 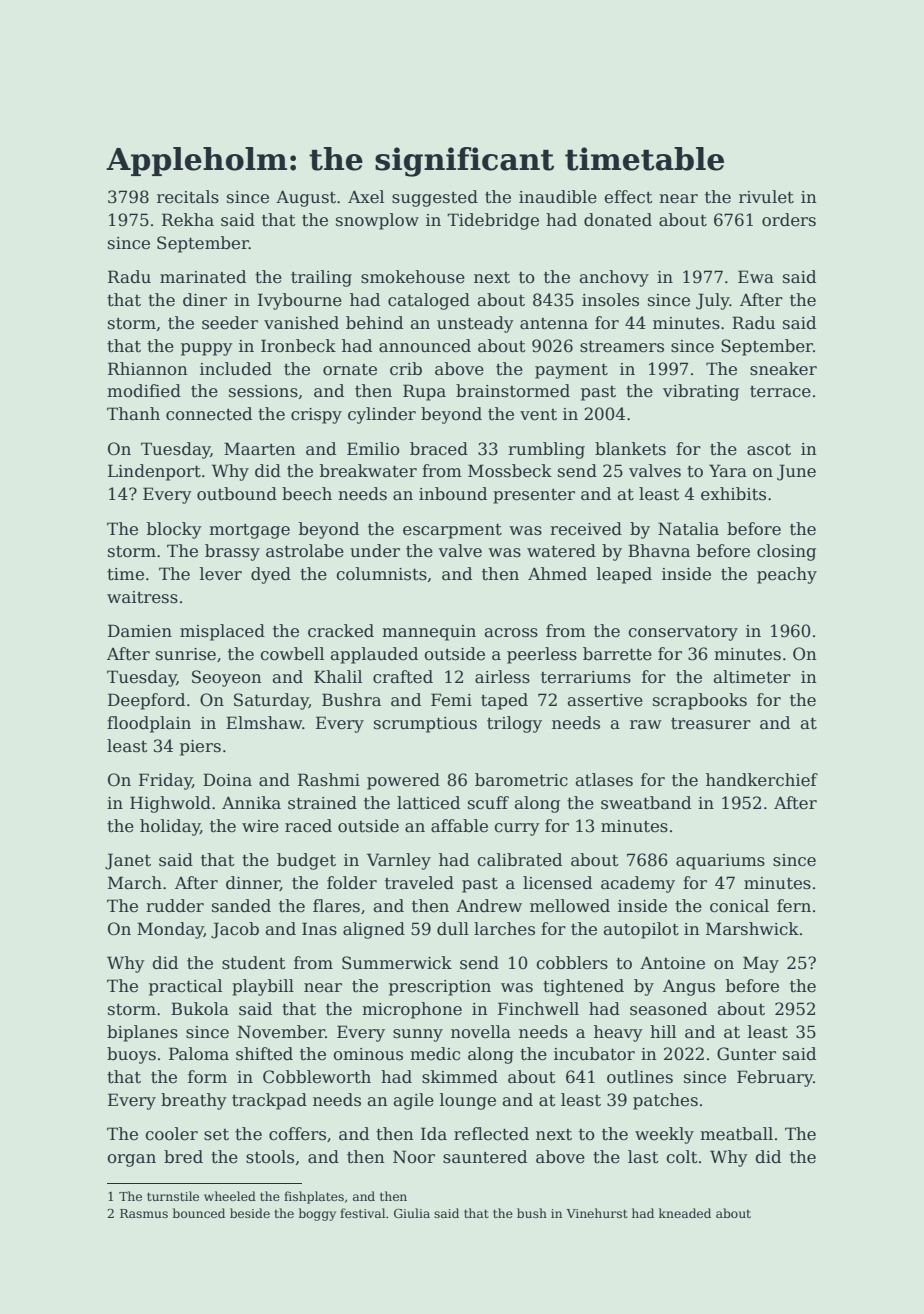 I want to click on Damien, so click(x=140, y=631).
